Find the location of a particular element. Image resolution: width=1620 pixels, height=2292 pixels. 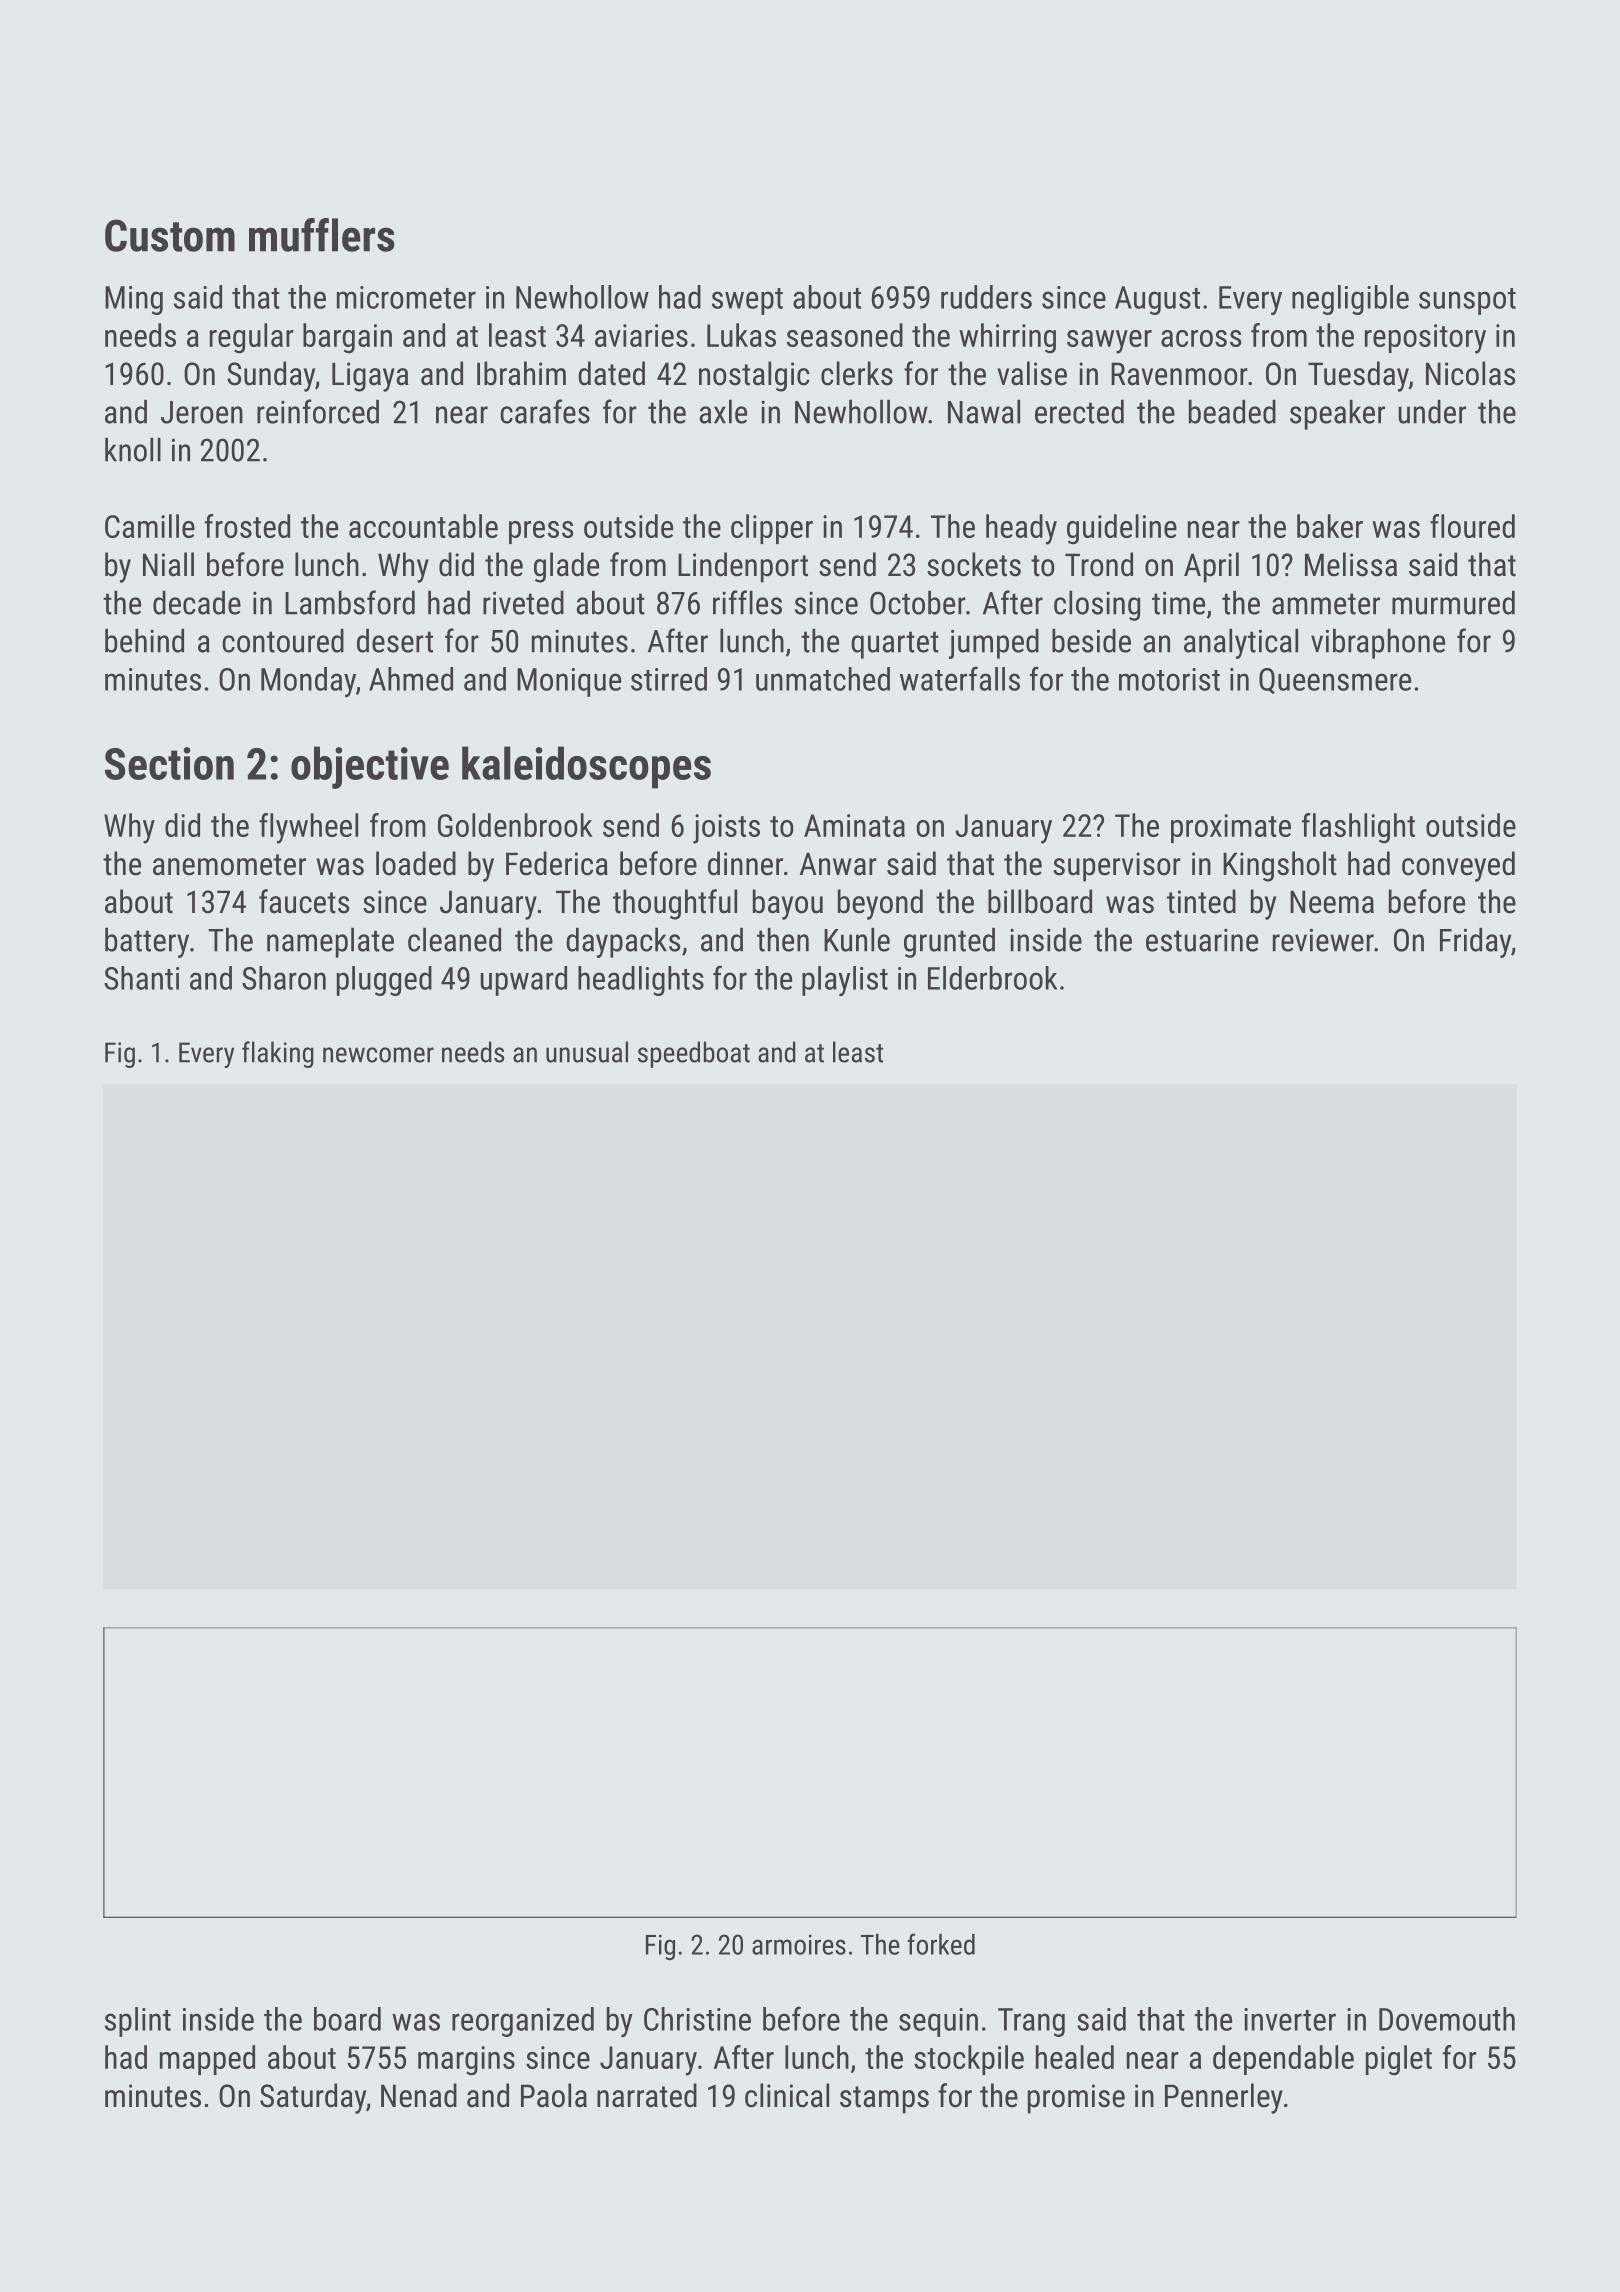

Dovemouth is located at coordinates (1447, 2019).
